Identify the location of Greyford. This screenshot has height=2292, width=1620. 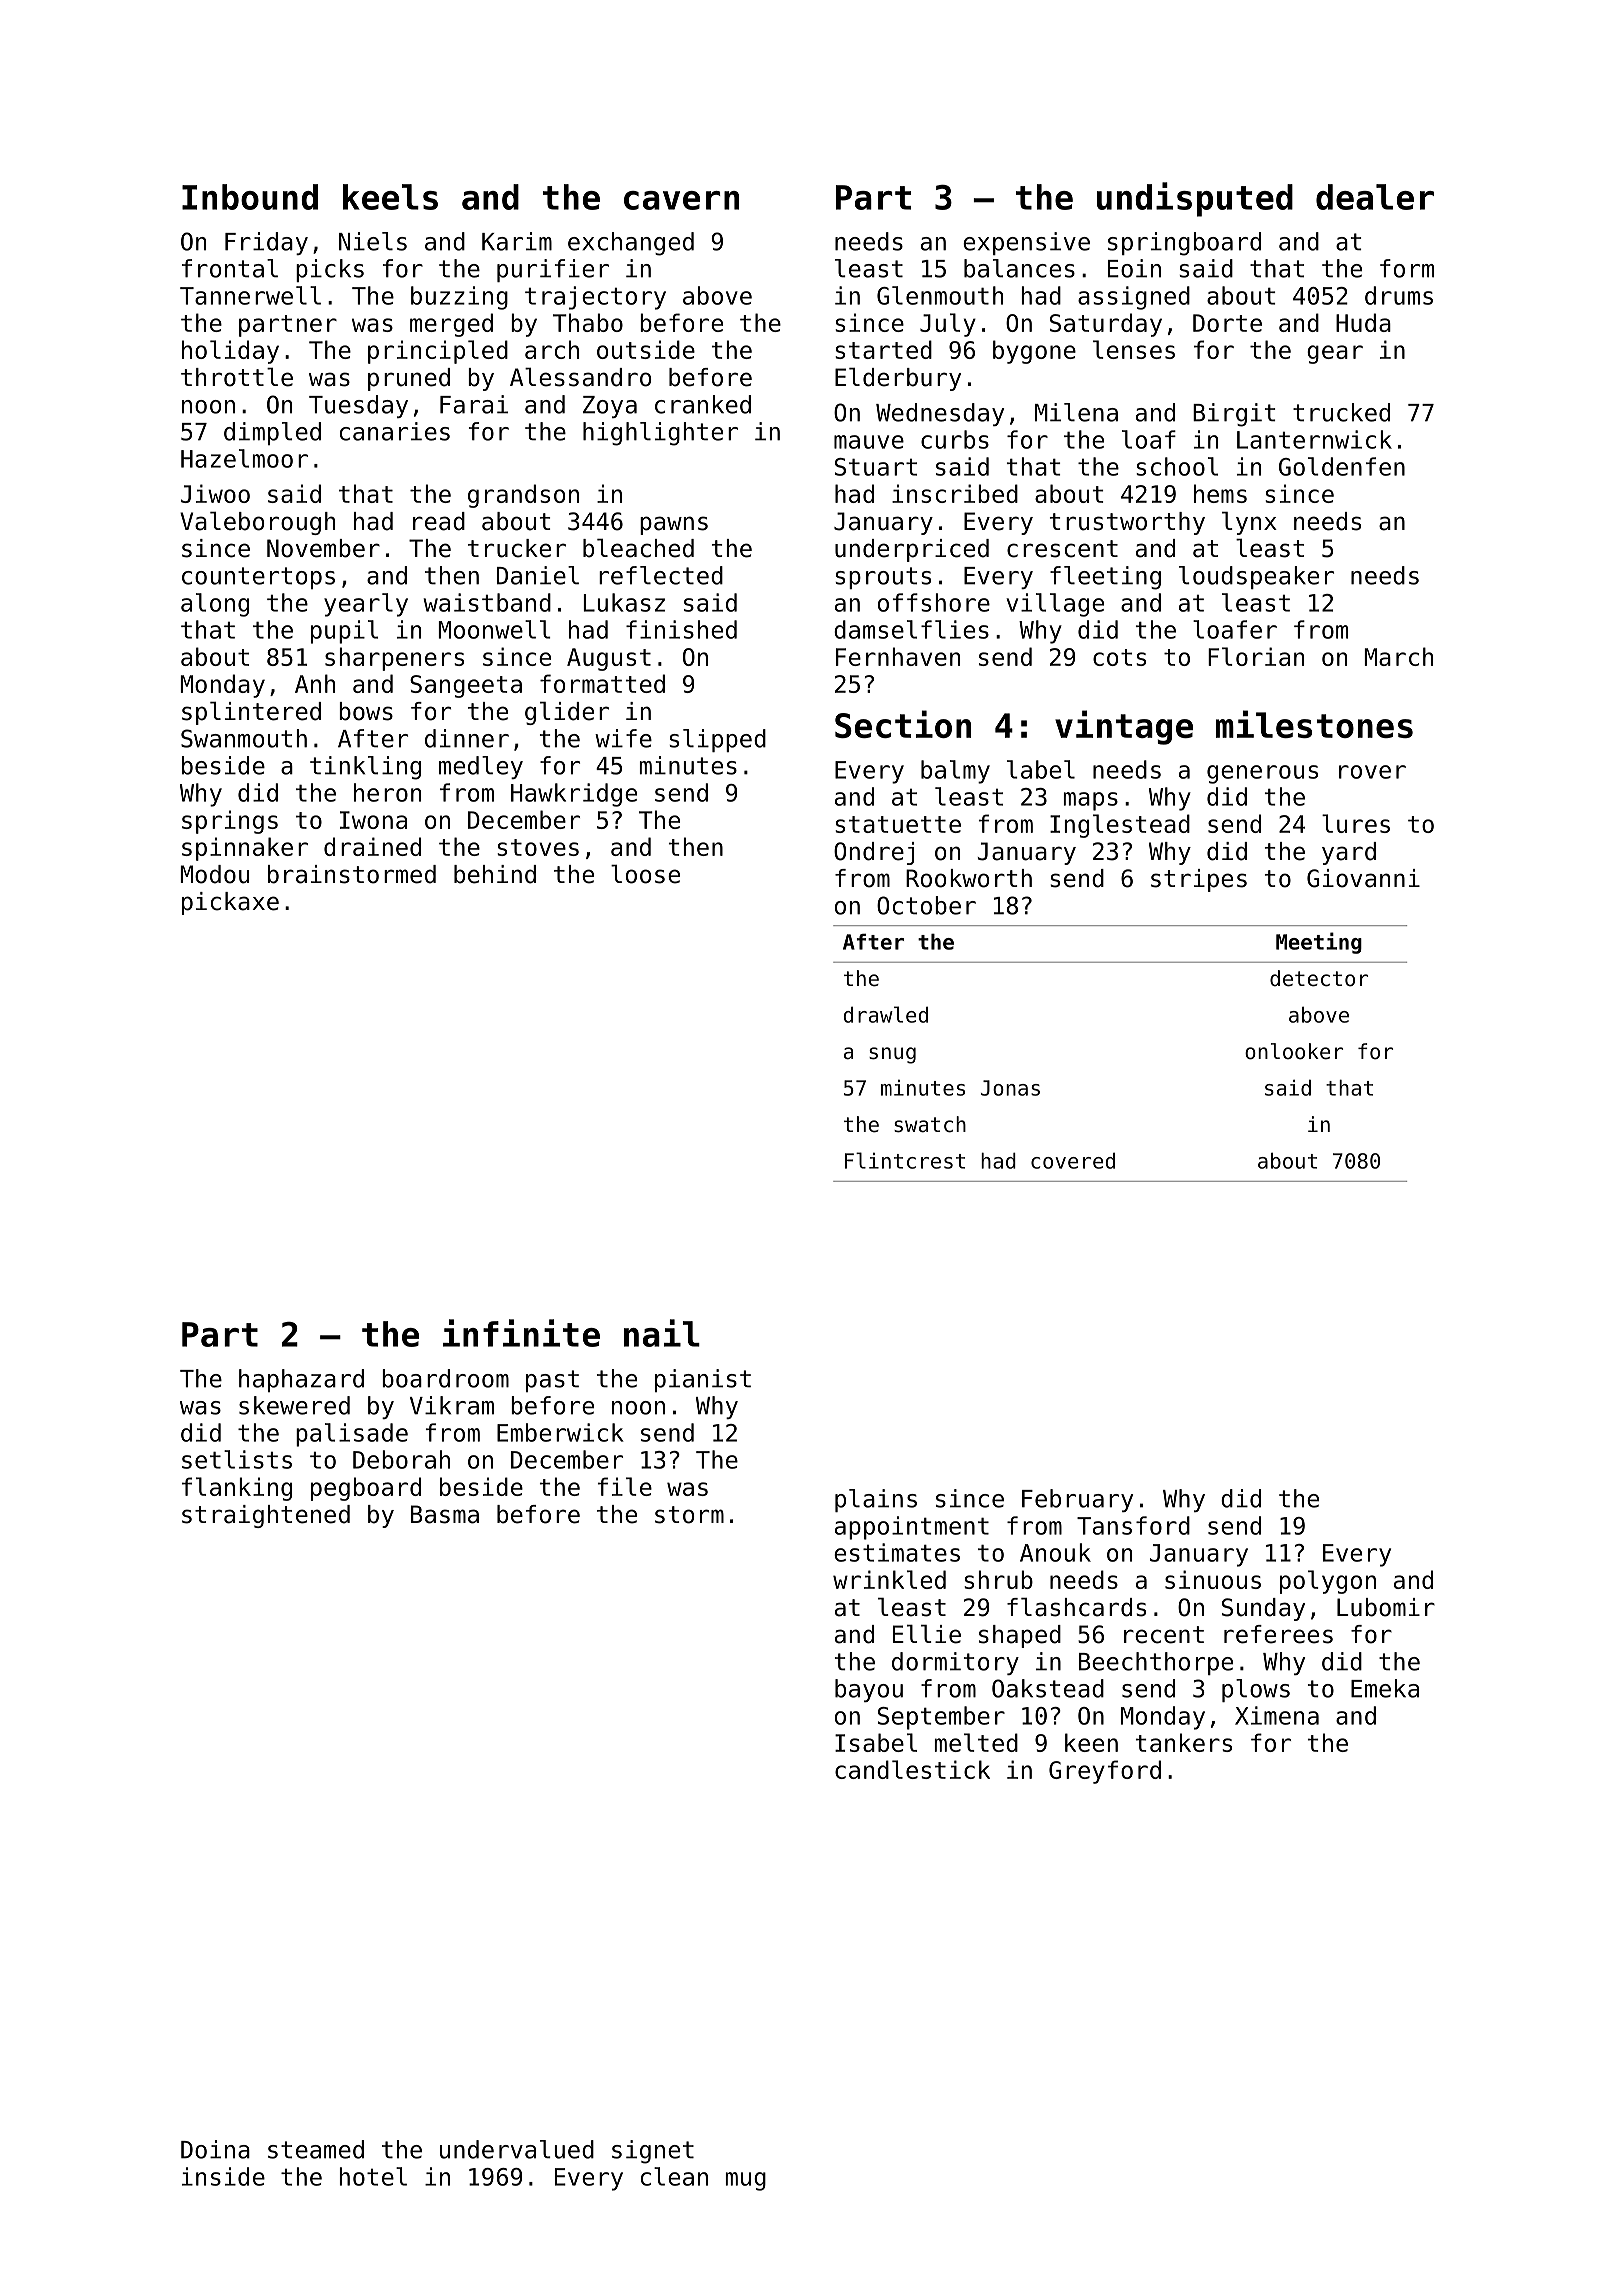
(1105, 1772).
